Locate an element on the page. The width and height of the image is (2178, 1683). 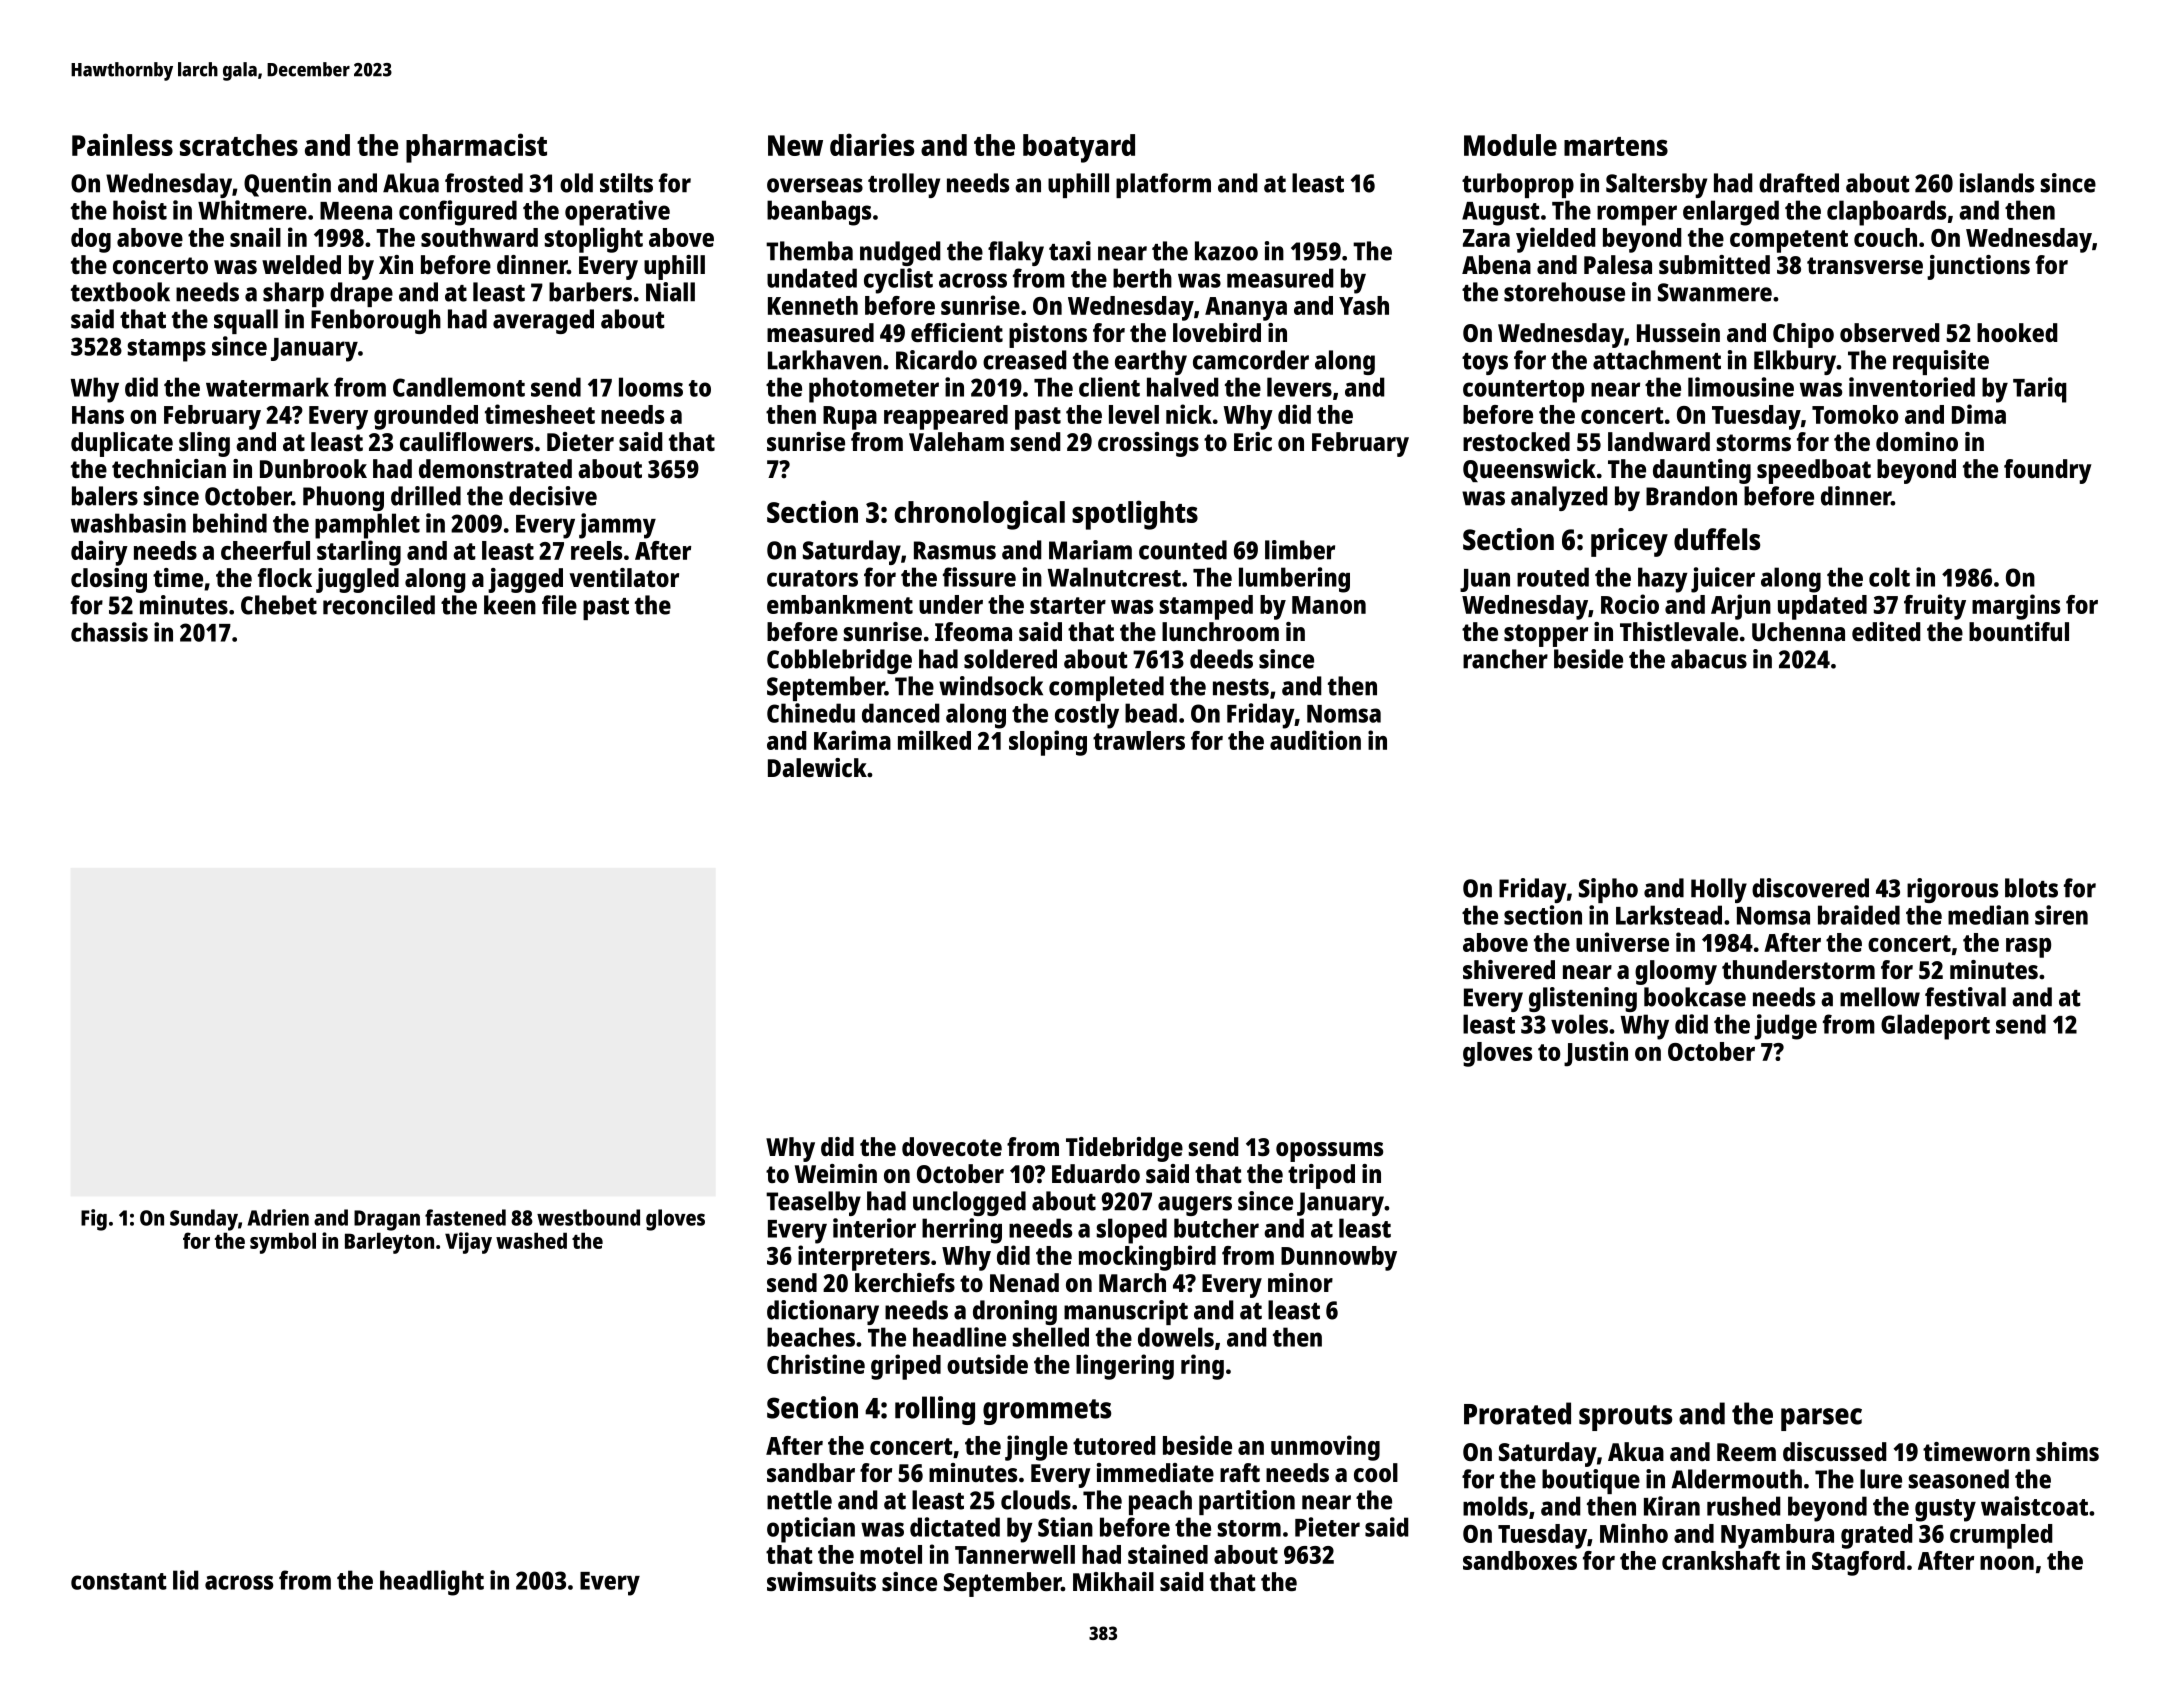
sloped is located at coordinates (1132, 1231).
